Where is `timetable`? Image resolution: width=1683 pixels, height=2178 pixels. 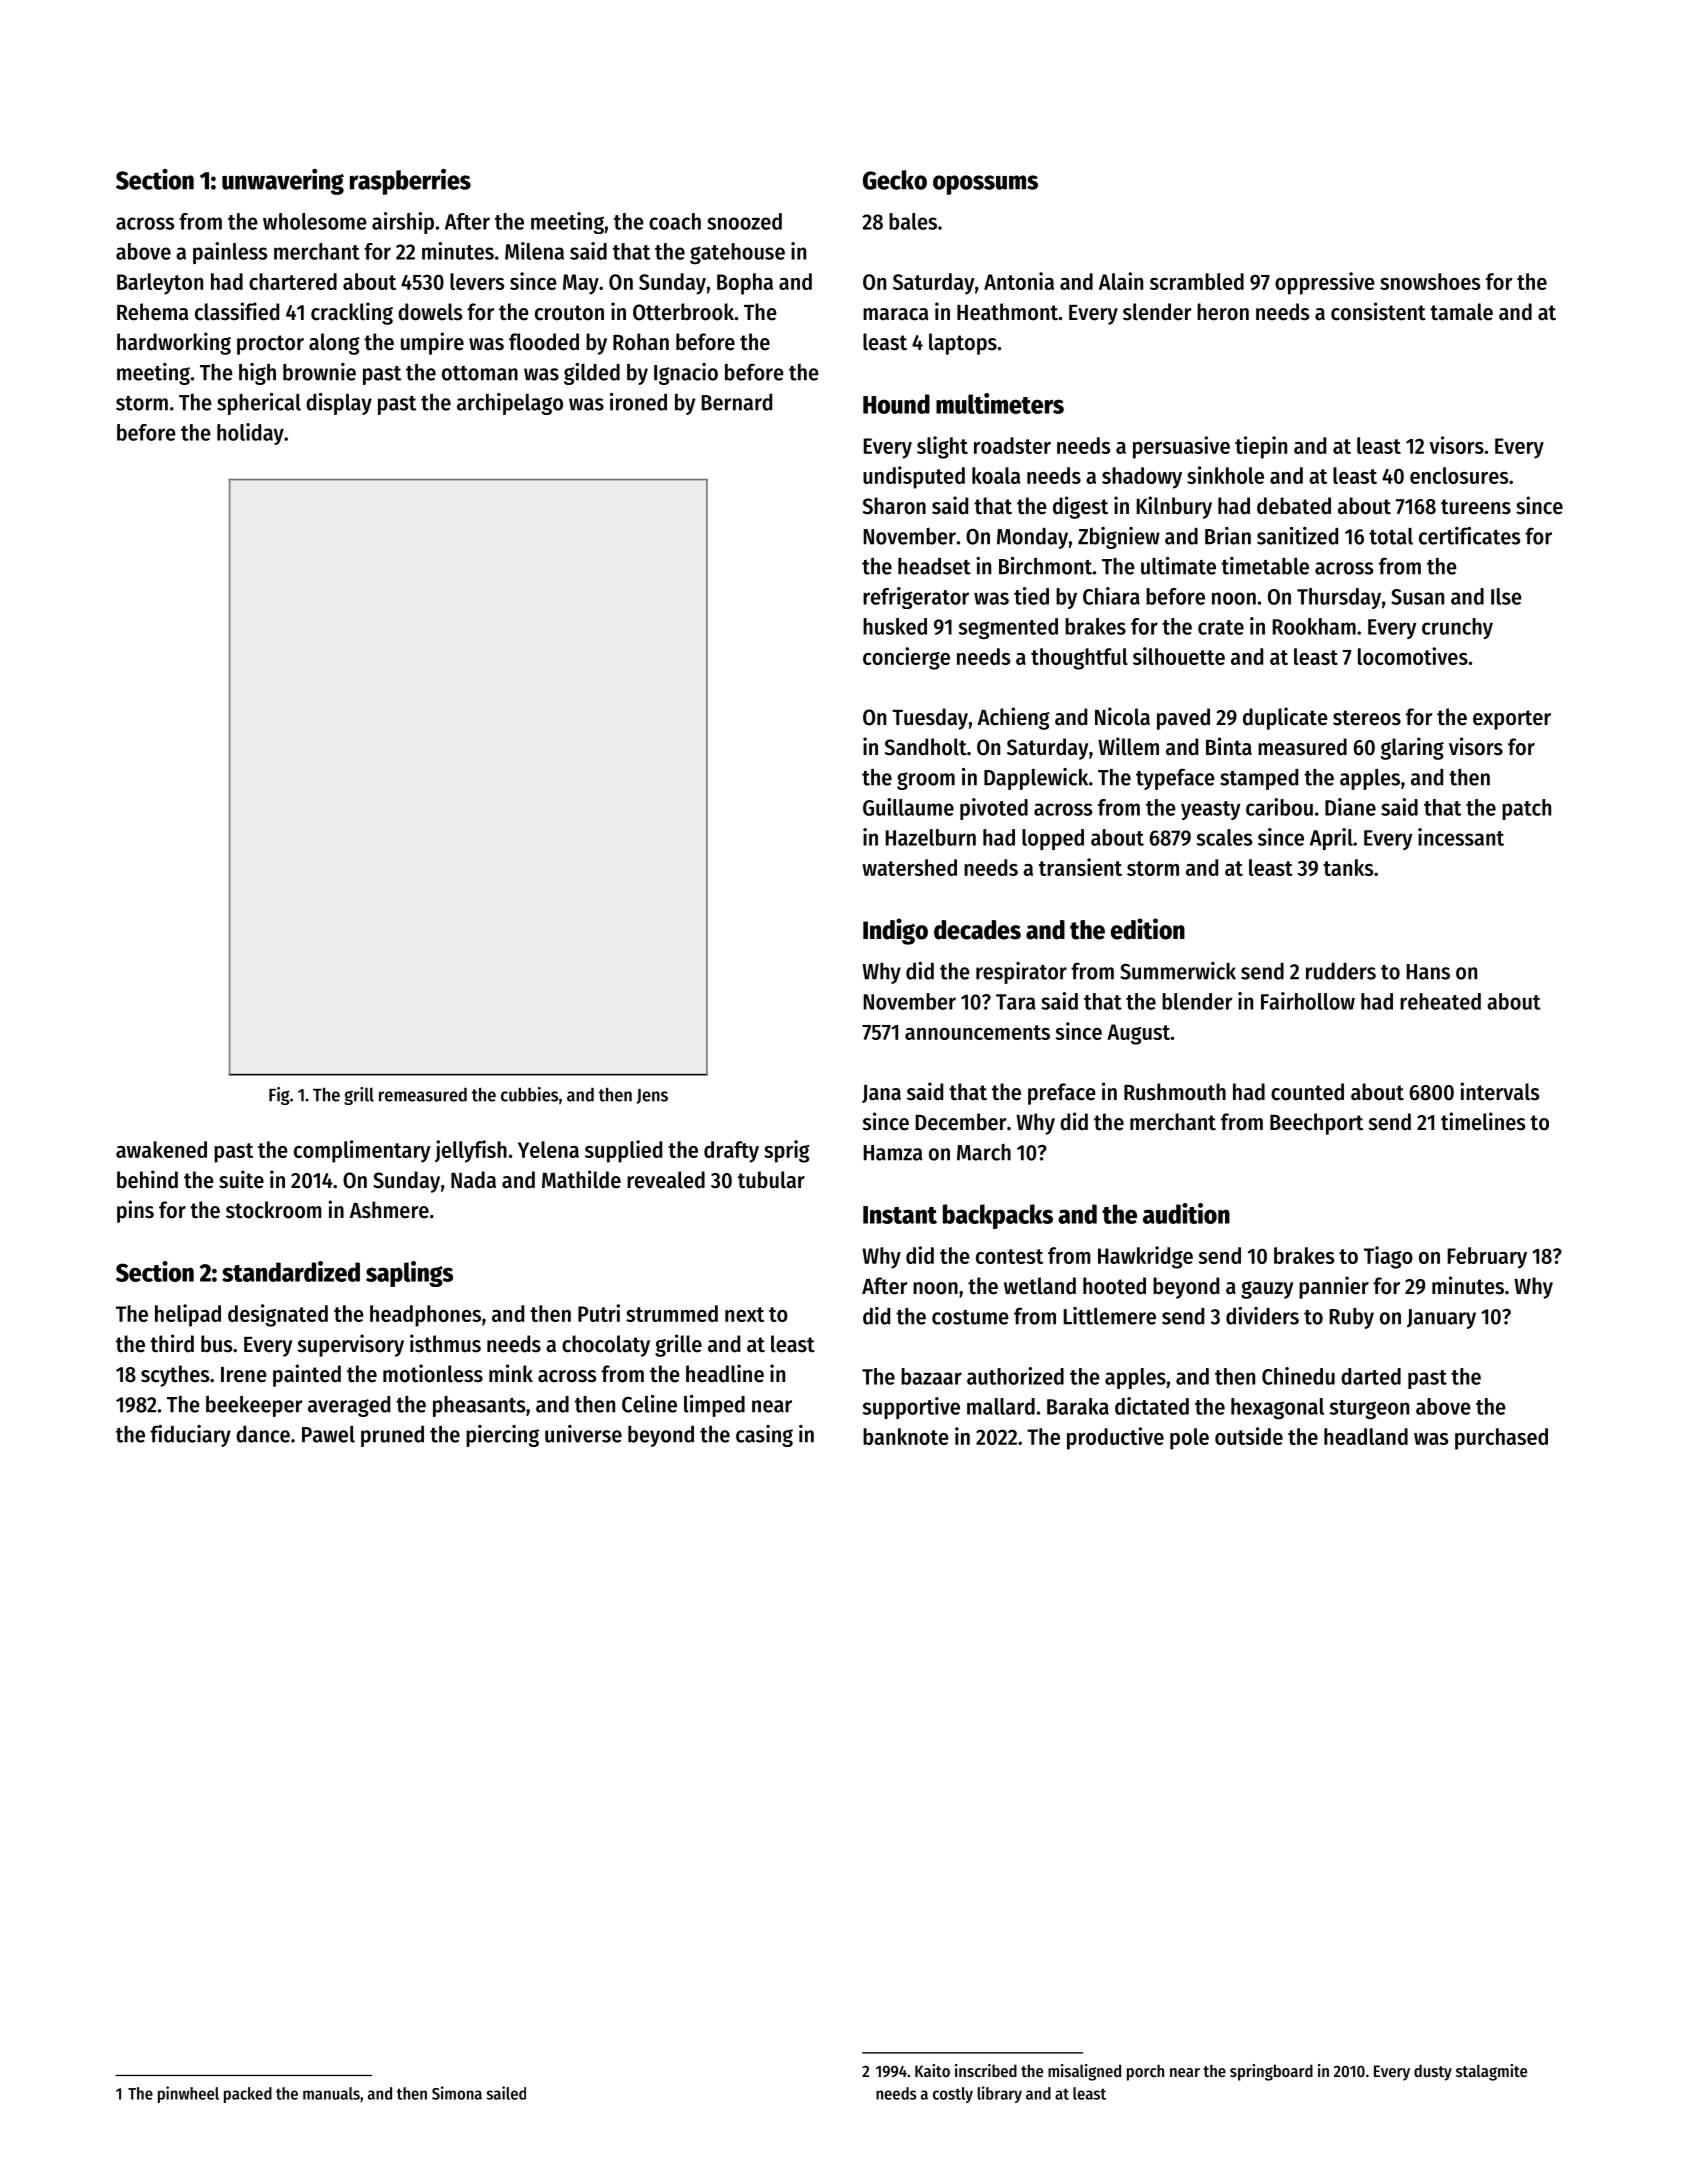 timetable is located at coordinates (1265, 566).
